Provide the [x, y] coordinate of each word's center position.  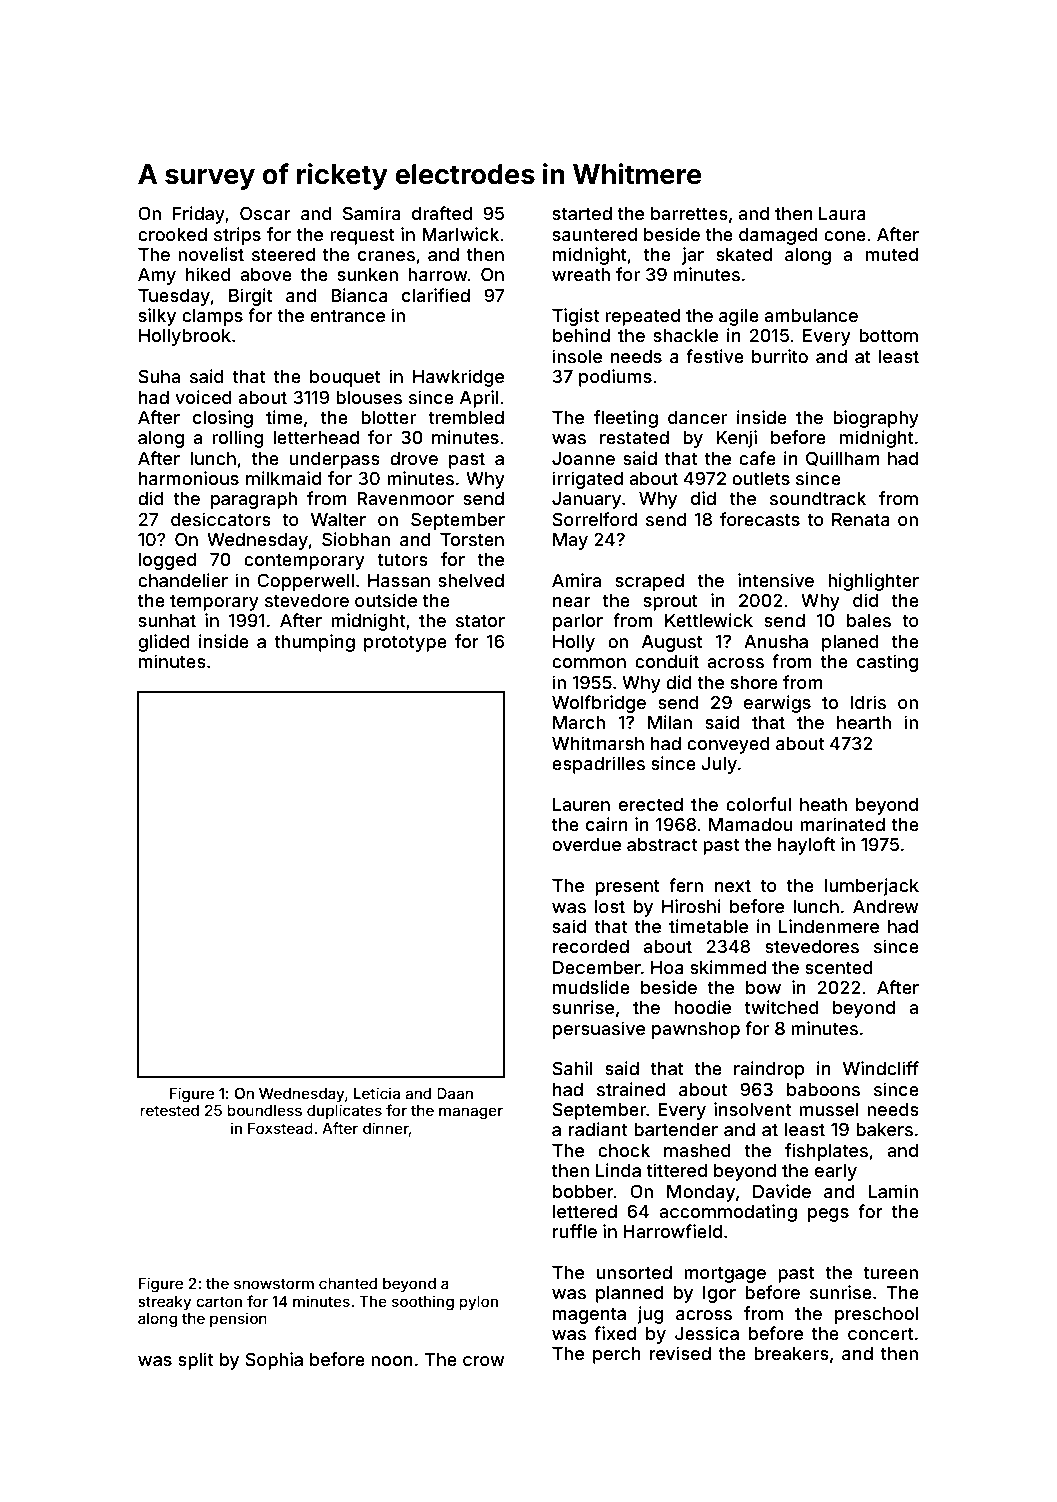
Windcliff [881, 1068]
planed [850, 643]
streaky [164, 1303]
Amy [157, 276]
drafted [442, 213]
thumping [314, 643]
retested [169, 1110]
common [589, 663]
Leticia [377, 1093]
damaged [778, 236]
